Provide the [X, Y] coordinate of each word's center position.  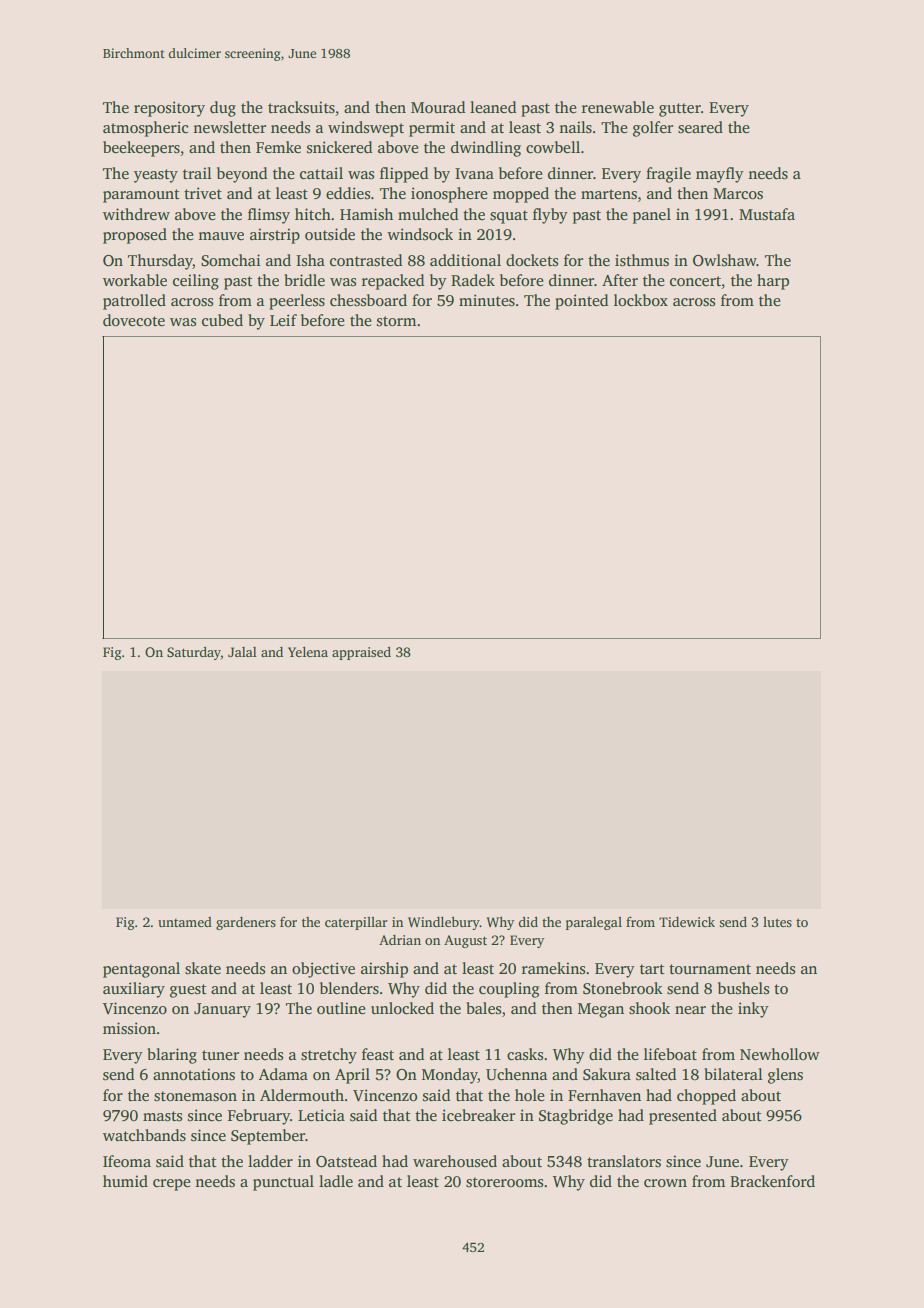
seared [700, 127]
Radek [473, 280]
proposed [135, 236]
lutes [777, 922]
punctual [283, 1183]
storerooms [504, 1182]
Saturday [194, 653]
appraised [361, 653]
